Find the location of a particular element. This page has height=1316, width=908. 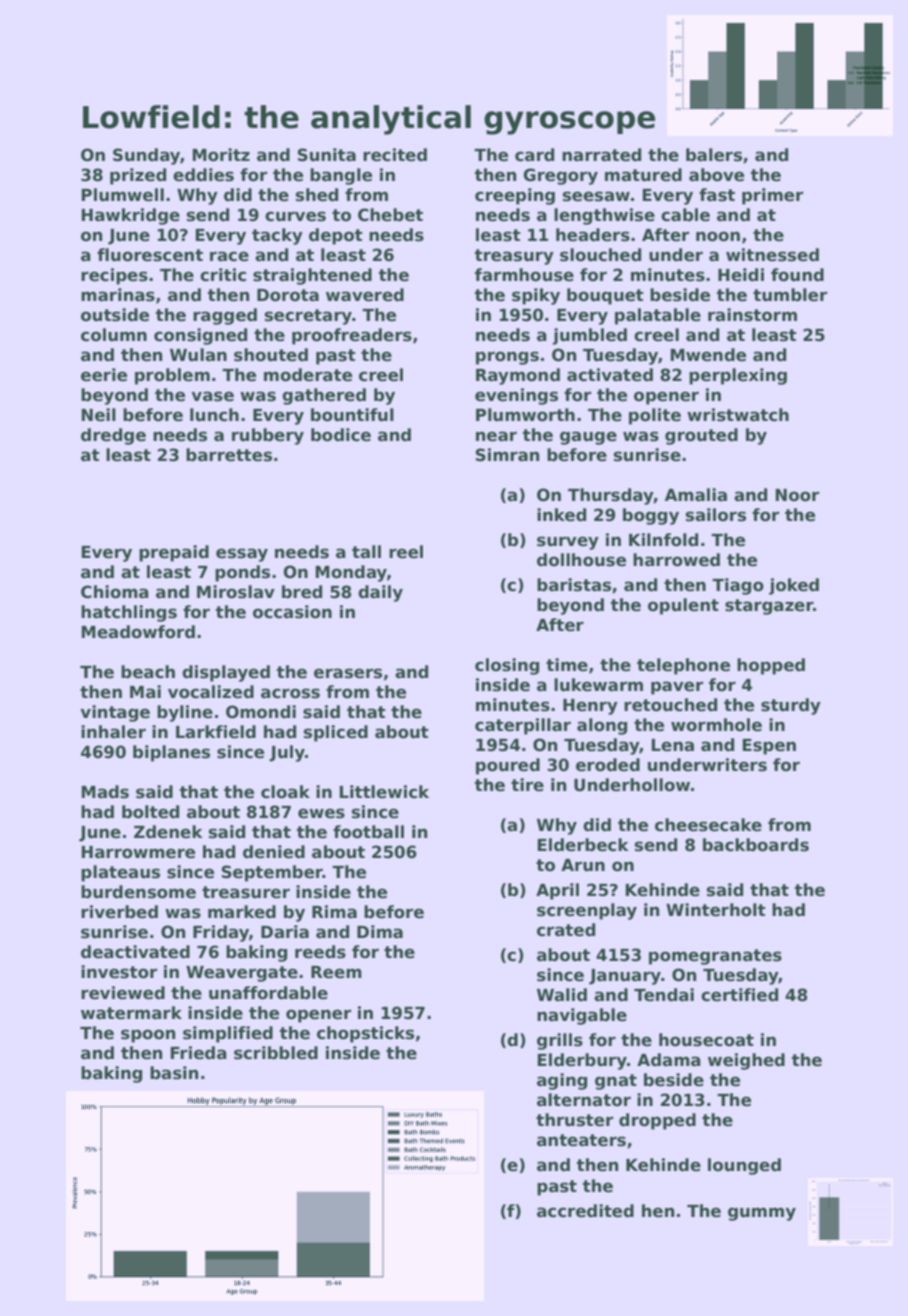

thruster is located at coordinates (574, 1120).
